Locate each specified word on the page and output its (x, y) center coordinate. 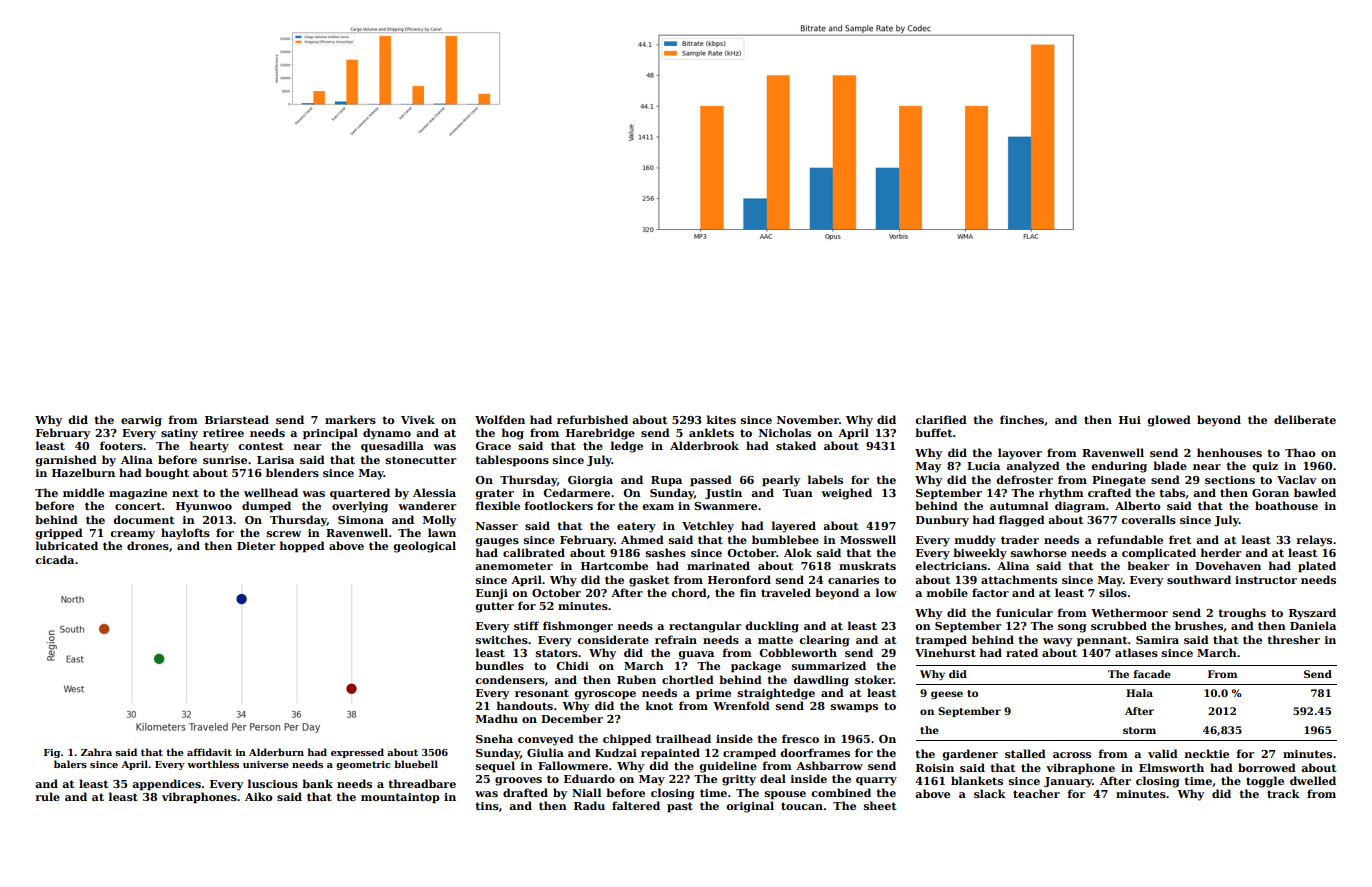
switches (502, 639)
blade (1170, 465)
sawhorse (1039, 552)
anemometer (514, 566)
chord (689, 592)
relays (1314, 541)
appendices (166, 785)
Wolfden (500, 419)
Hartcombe (614, 565)
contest (260, 446)
